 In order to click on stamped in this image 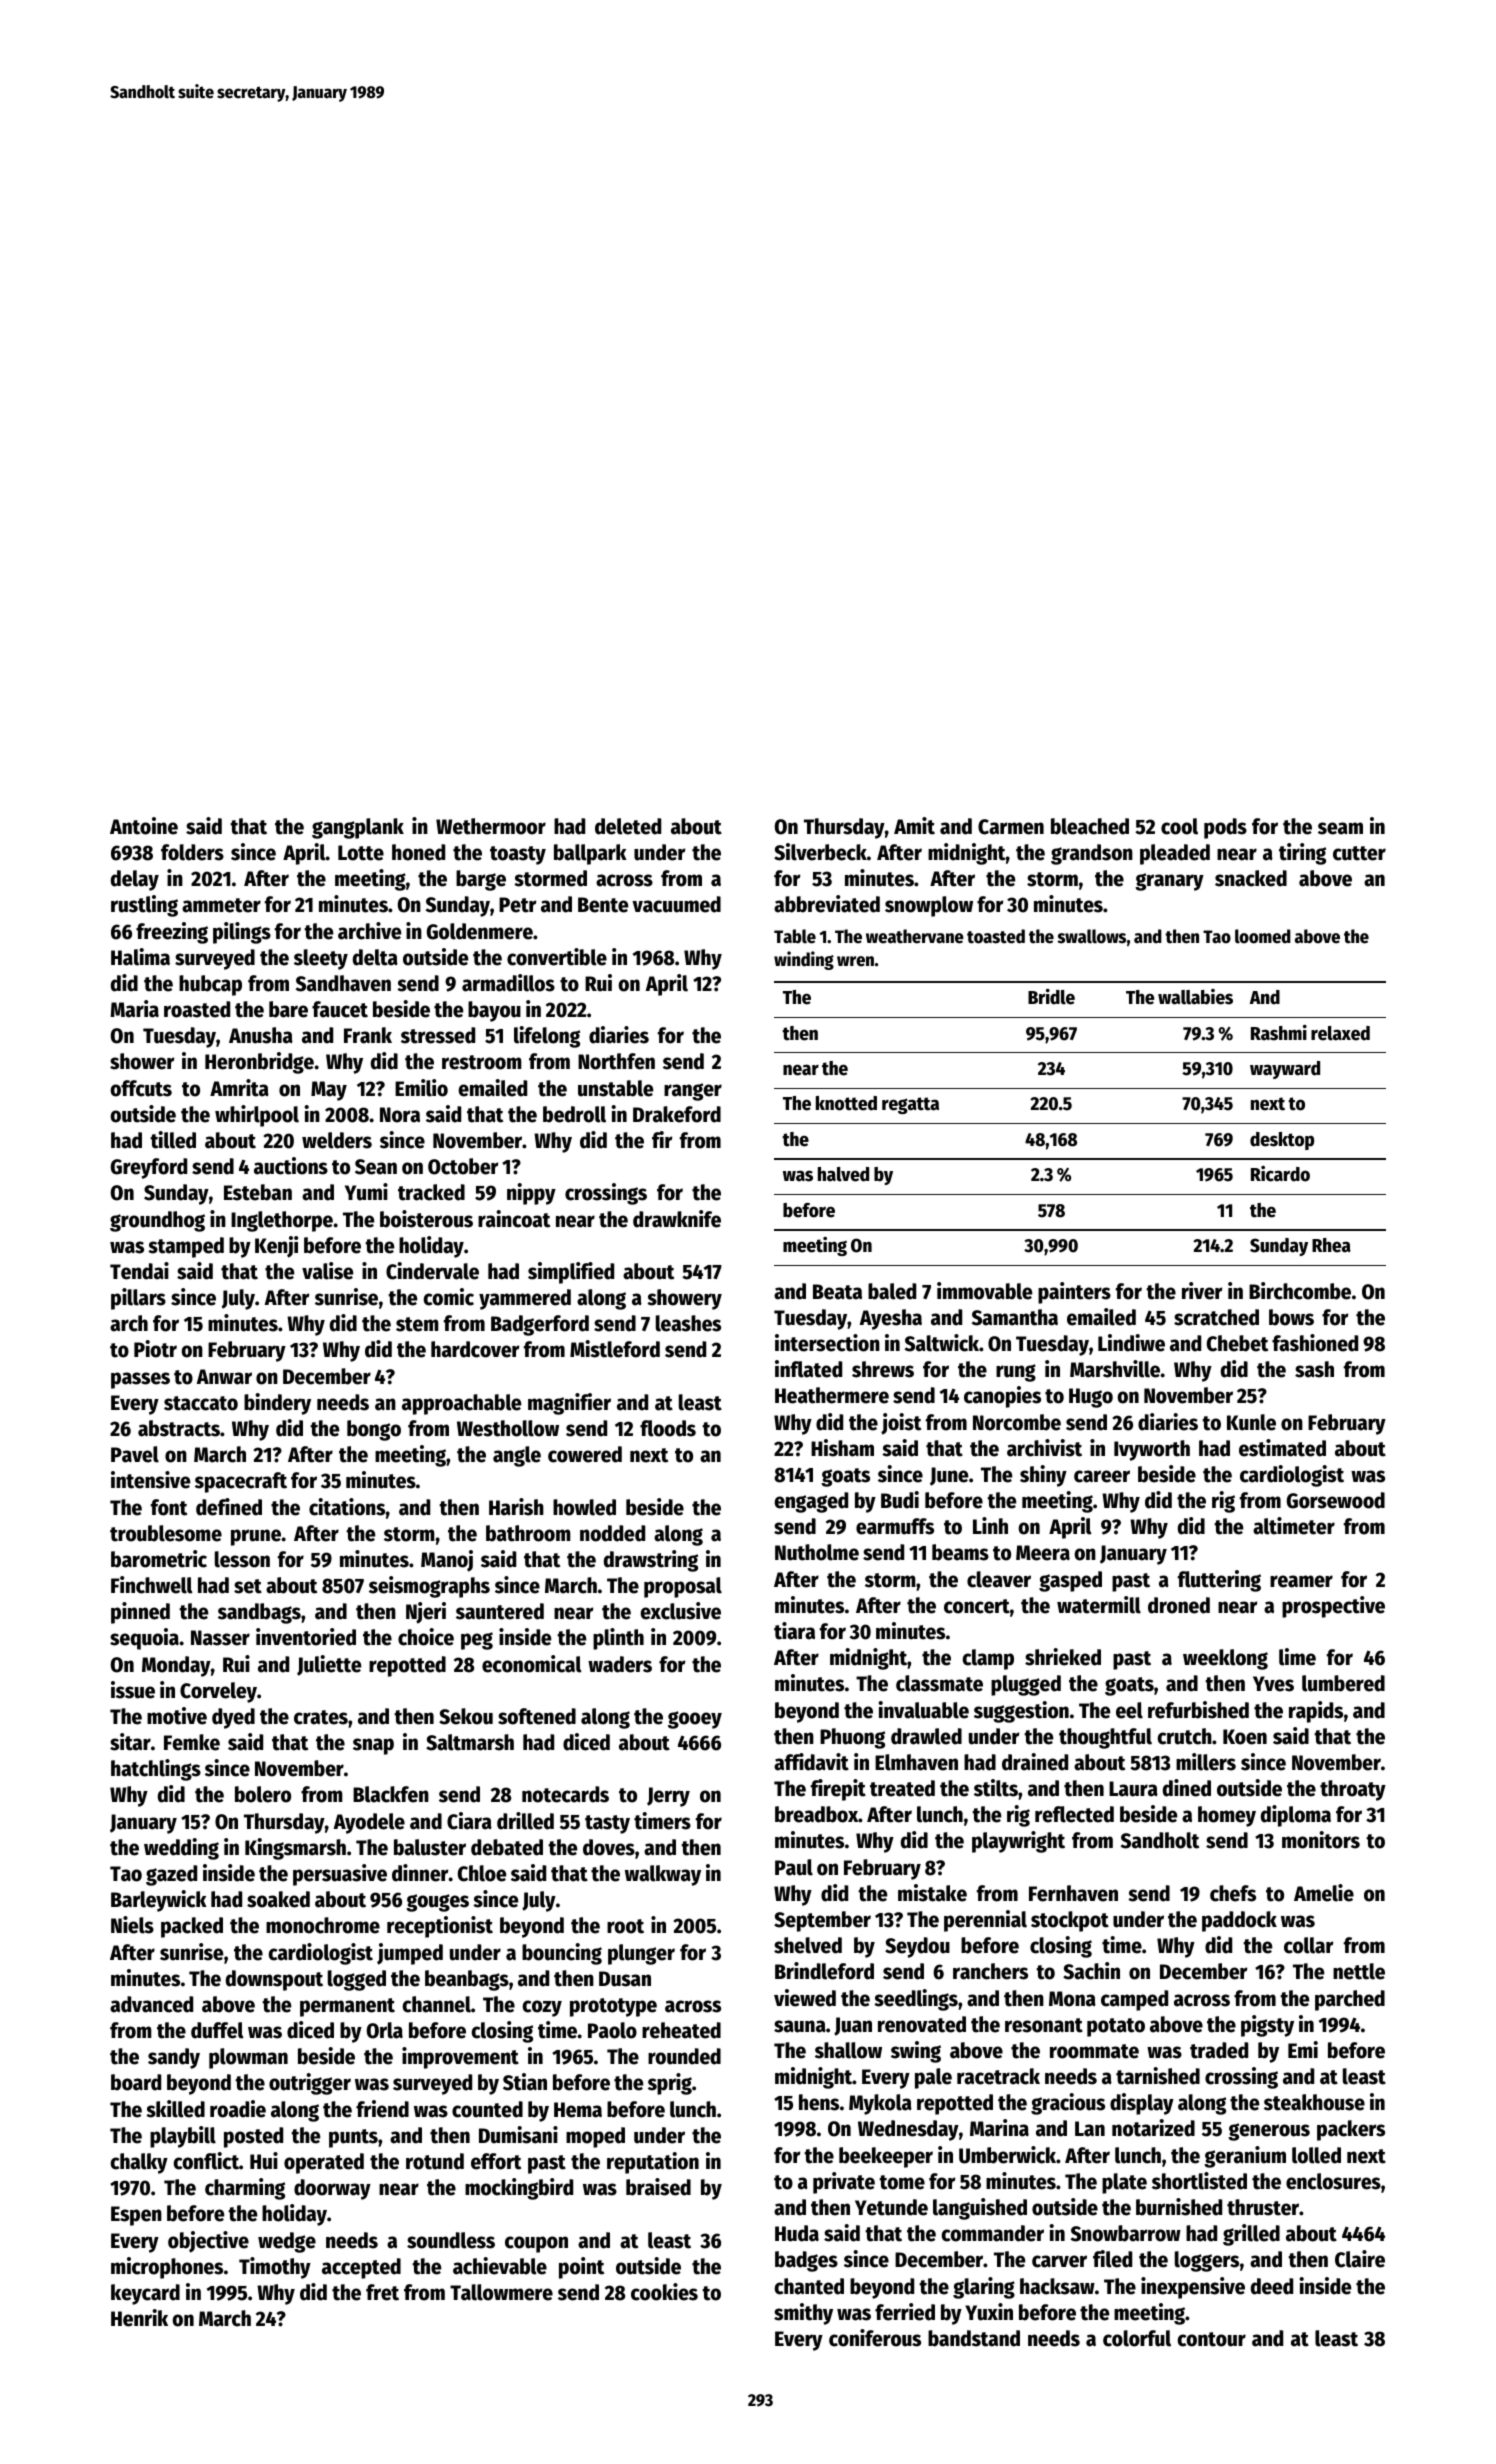, I will do `click(186, 1247)`.
